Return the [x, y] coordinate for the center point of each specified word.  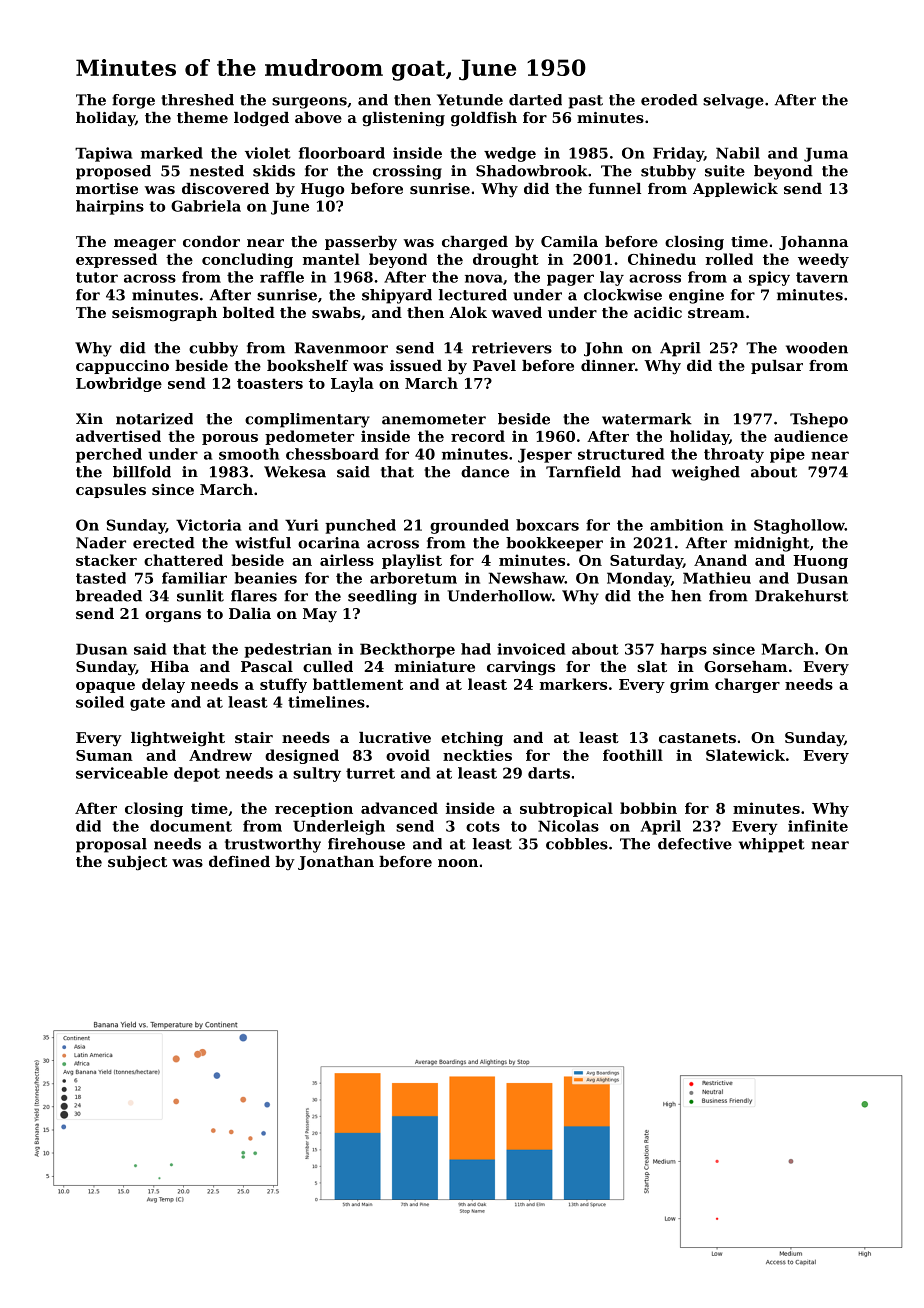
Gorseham [745, 666]
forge [133, 101]
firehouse [366, 844]
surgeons [309, 103]
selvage [733, 101]
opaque [105, 687]
